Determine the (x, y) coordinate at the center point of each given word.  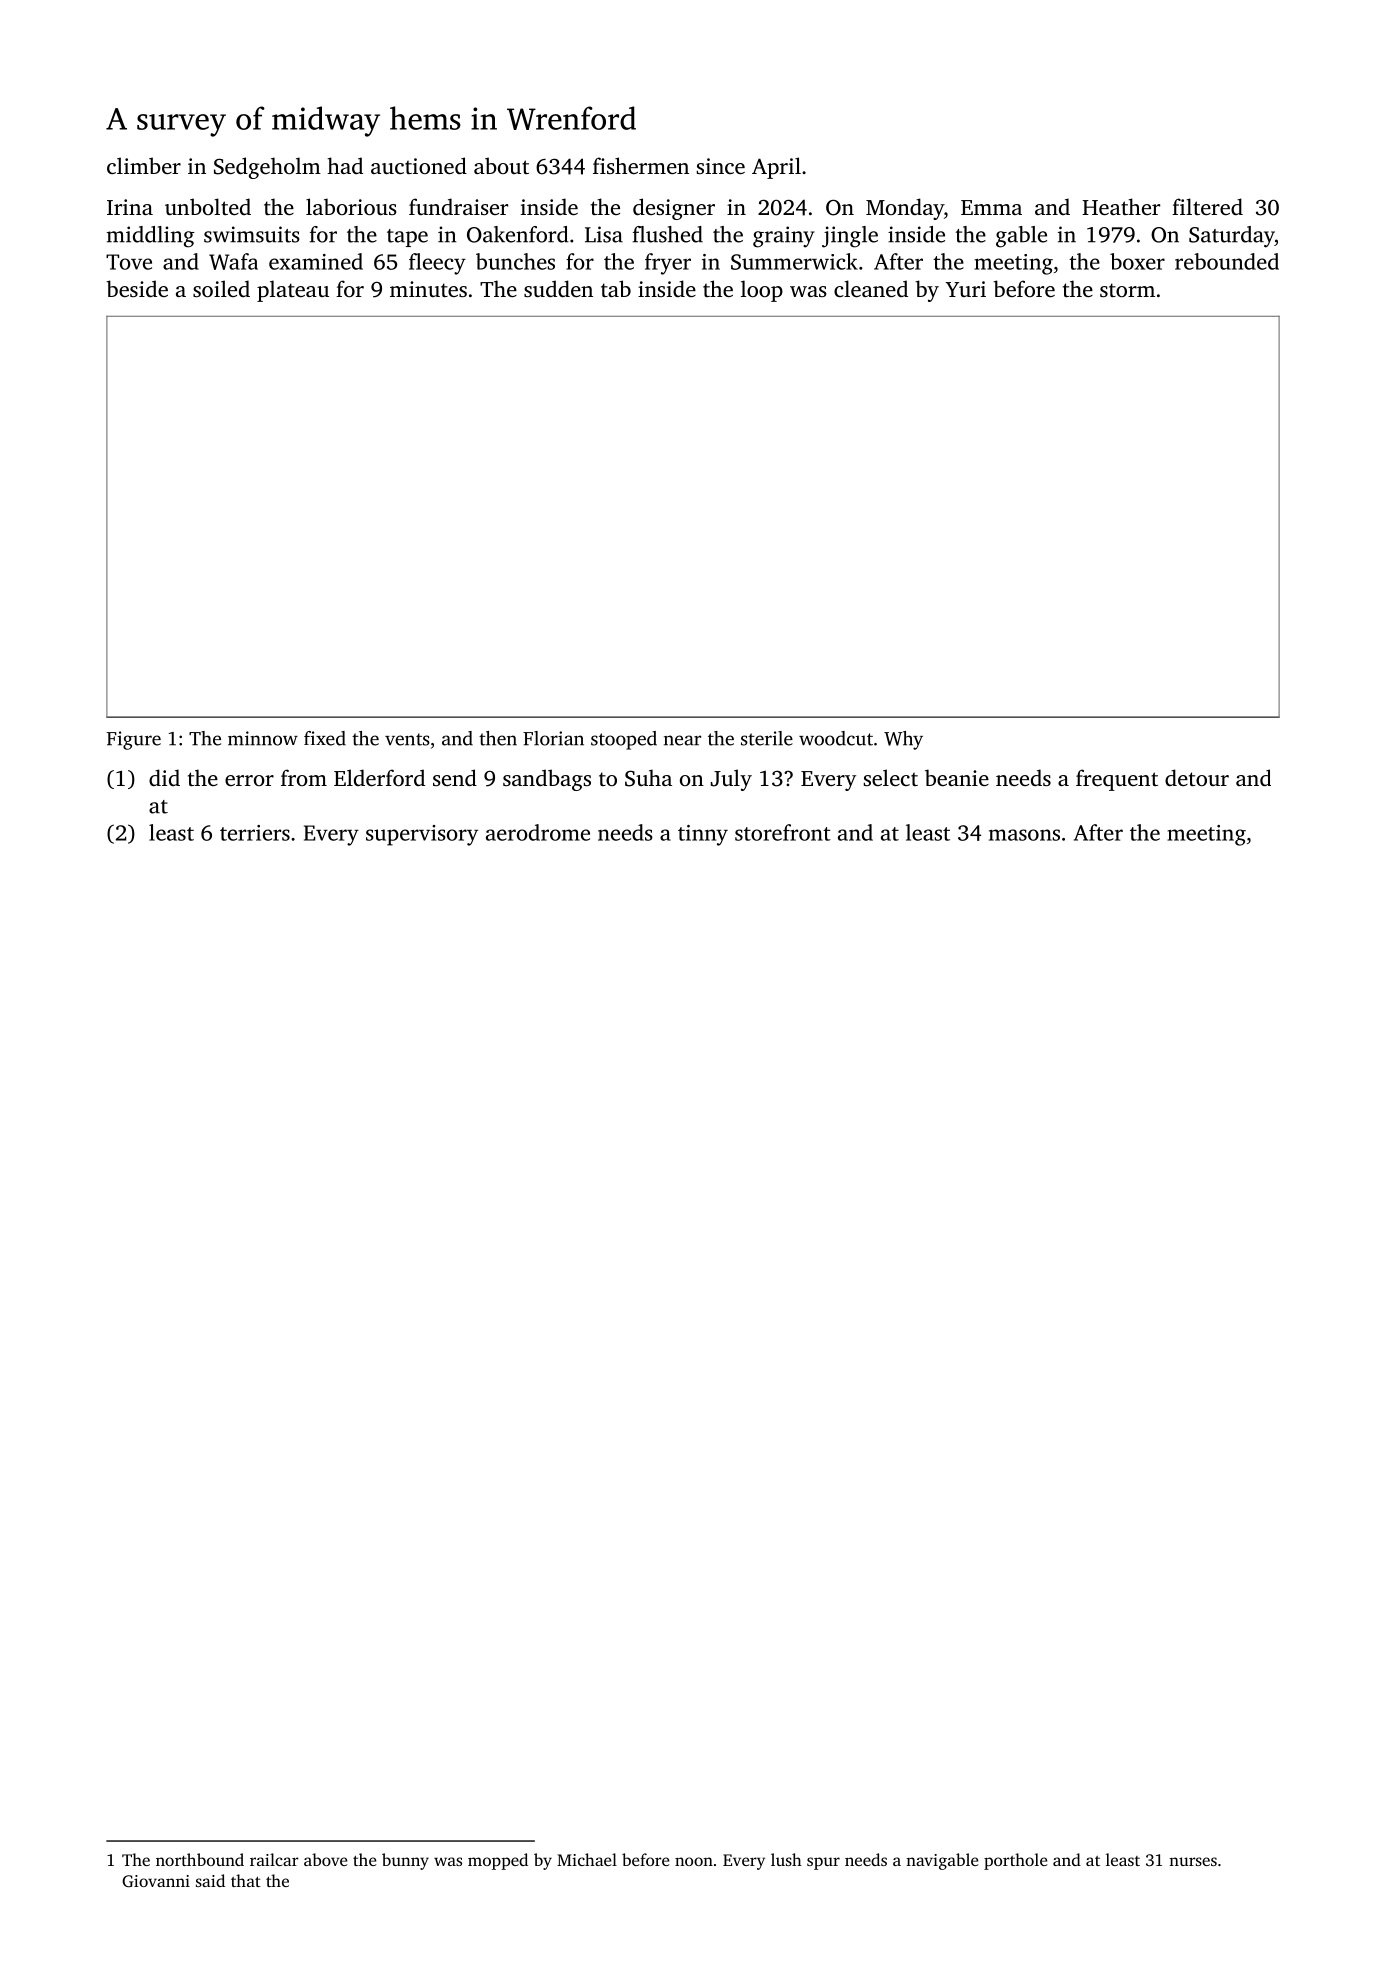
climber (144, 165)
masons (1024, 835)
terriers (255, 833)
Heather (1121, 206)
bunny (405, 1861)
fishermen (641, 165)
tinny (703, 835)
